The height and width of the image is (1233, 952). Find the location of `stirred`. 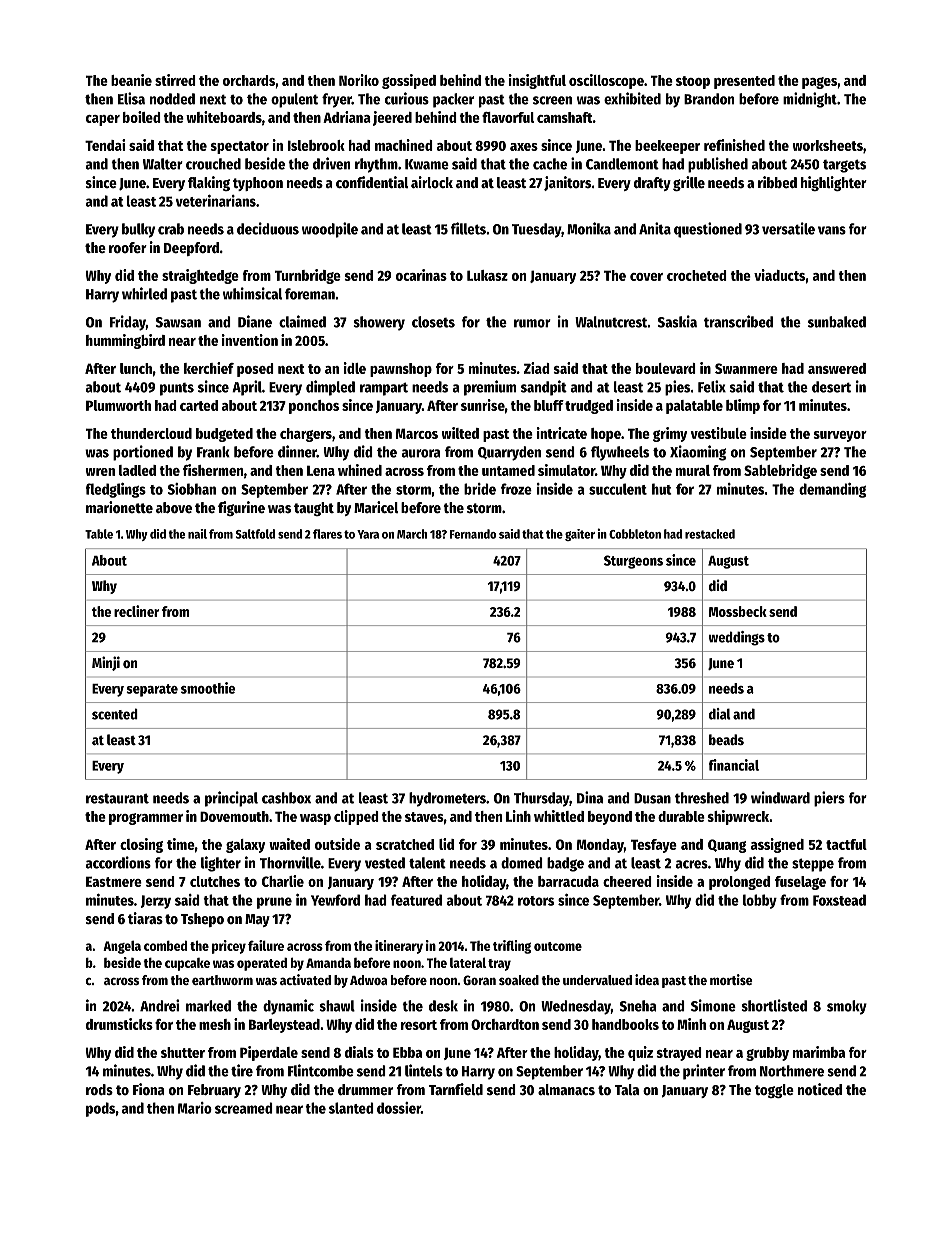

stirred is located at coordinates (175, 80).
